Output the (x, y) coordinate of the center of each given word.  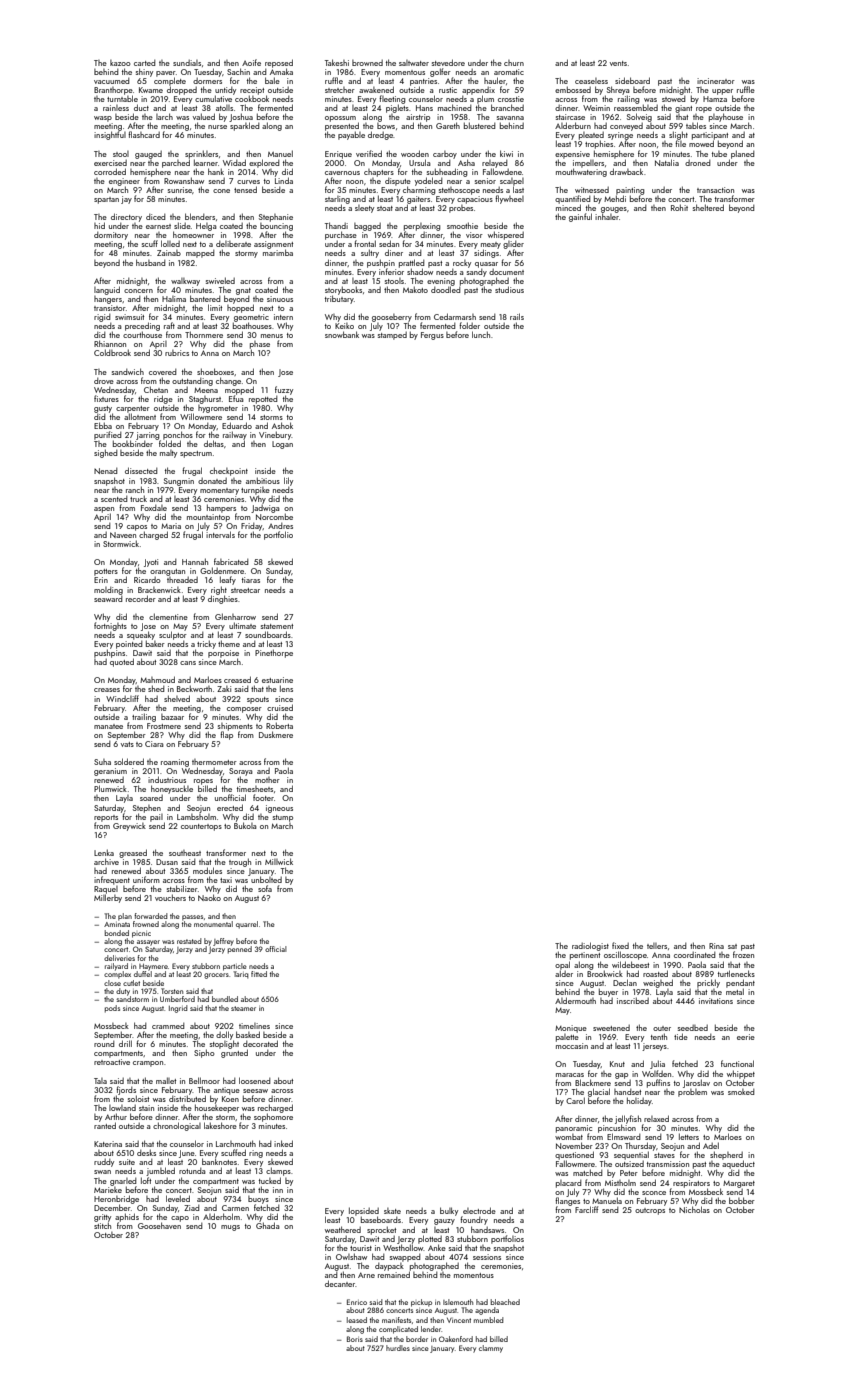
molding (108, 591)
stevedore (448, 62)
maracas (570, 1075)
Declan (625, 982)
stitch (102, 1225)
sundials (187, 63)
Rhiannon (110, 343)
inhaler (607, 216)
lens (286, 688)
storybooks (343, 290)
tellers (657, 946)
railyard (116, 967)
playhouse (726, 117)
